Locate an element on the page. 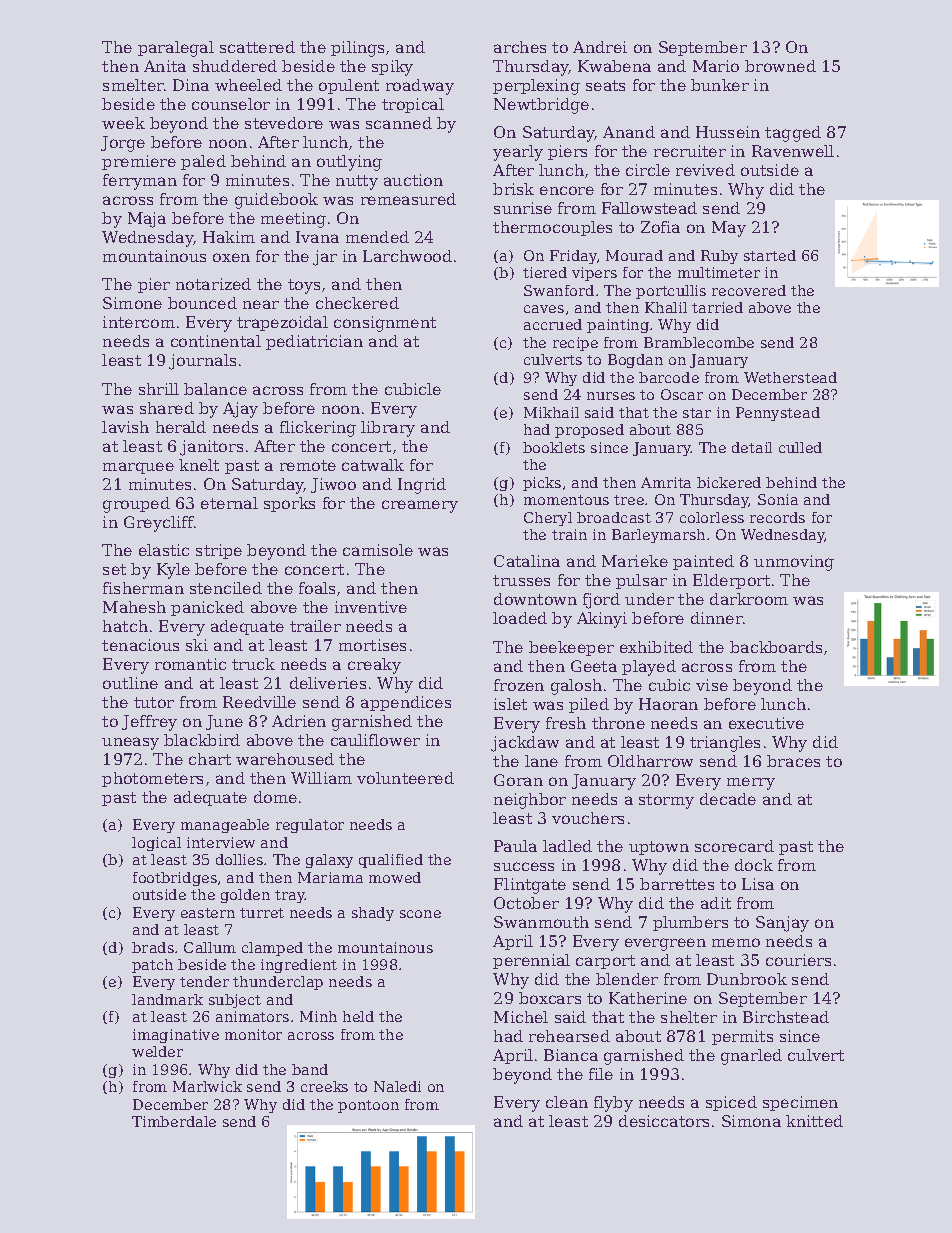  creeks is located at coordinates (324, 1086).
